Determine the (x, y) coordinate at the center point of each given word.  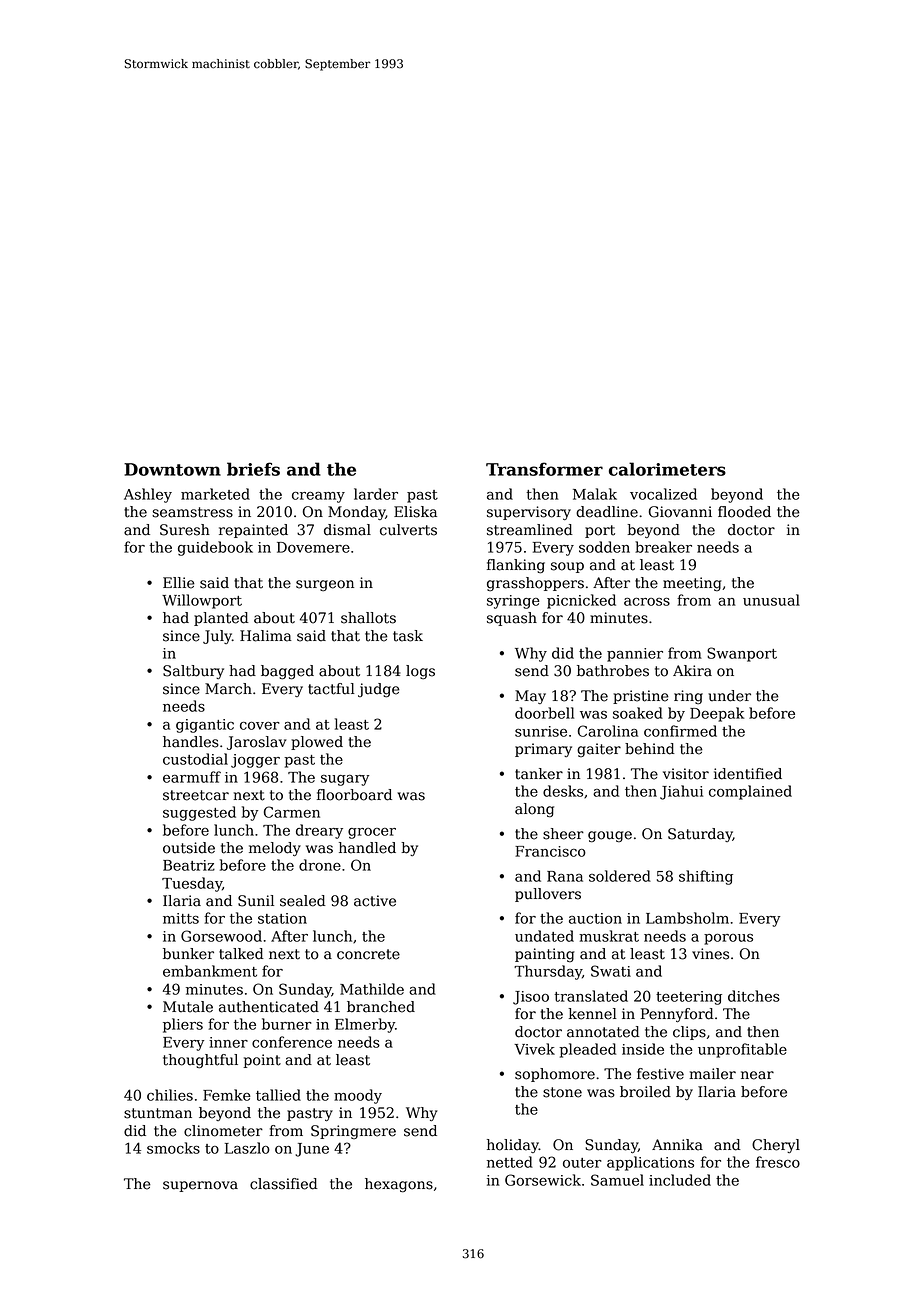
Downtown (172, 469)
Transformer (544, 469)
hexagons (399, 1185)
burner (287, 1024)
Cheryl (776, 1146)
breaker (663, 547)
